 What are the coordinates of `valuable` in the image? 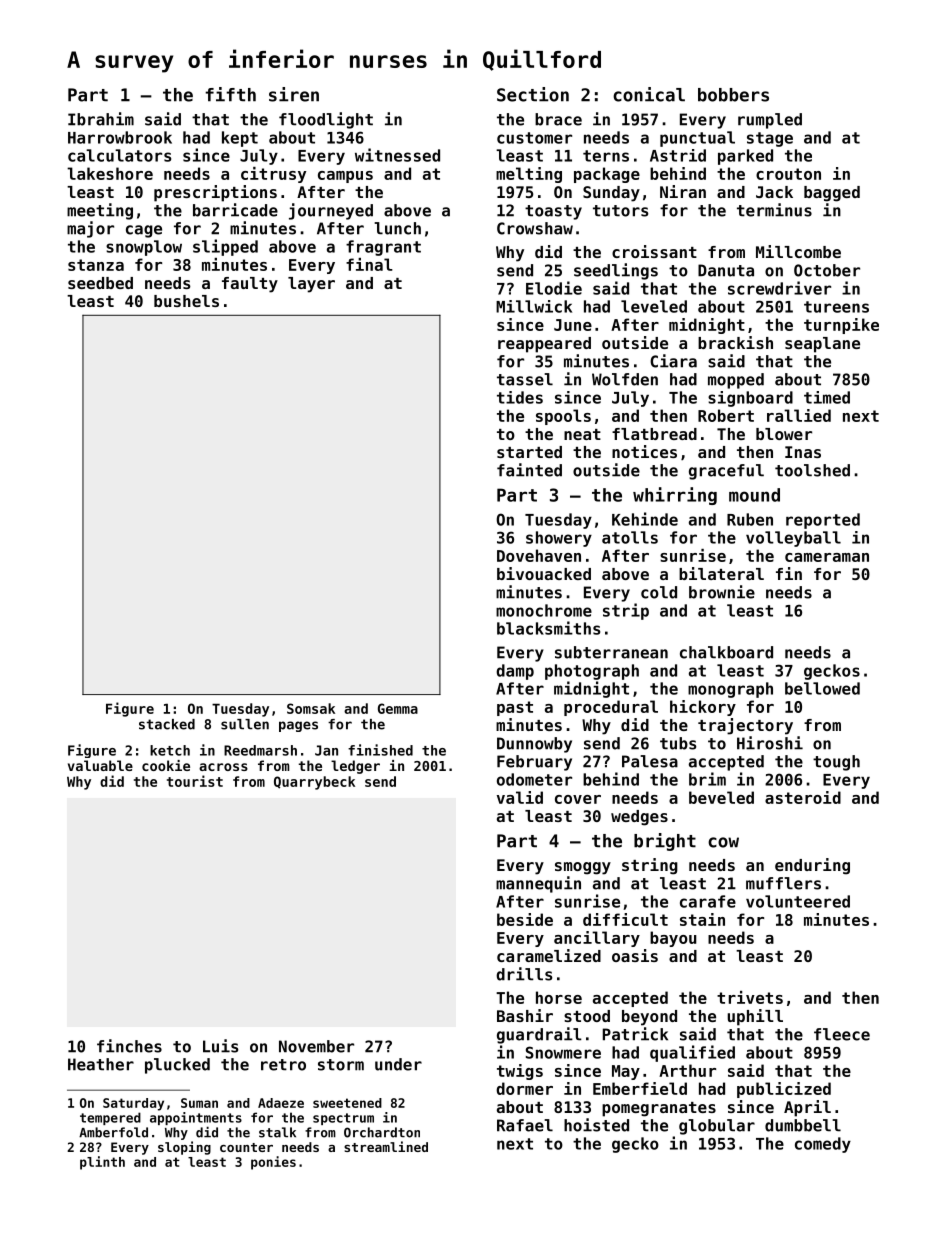 It's located at (100, 765).
